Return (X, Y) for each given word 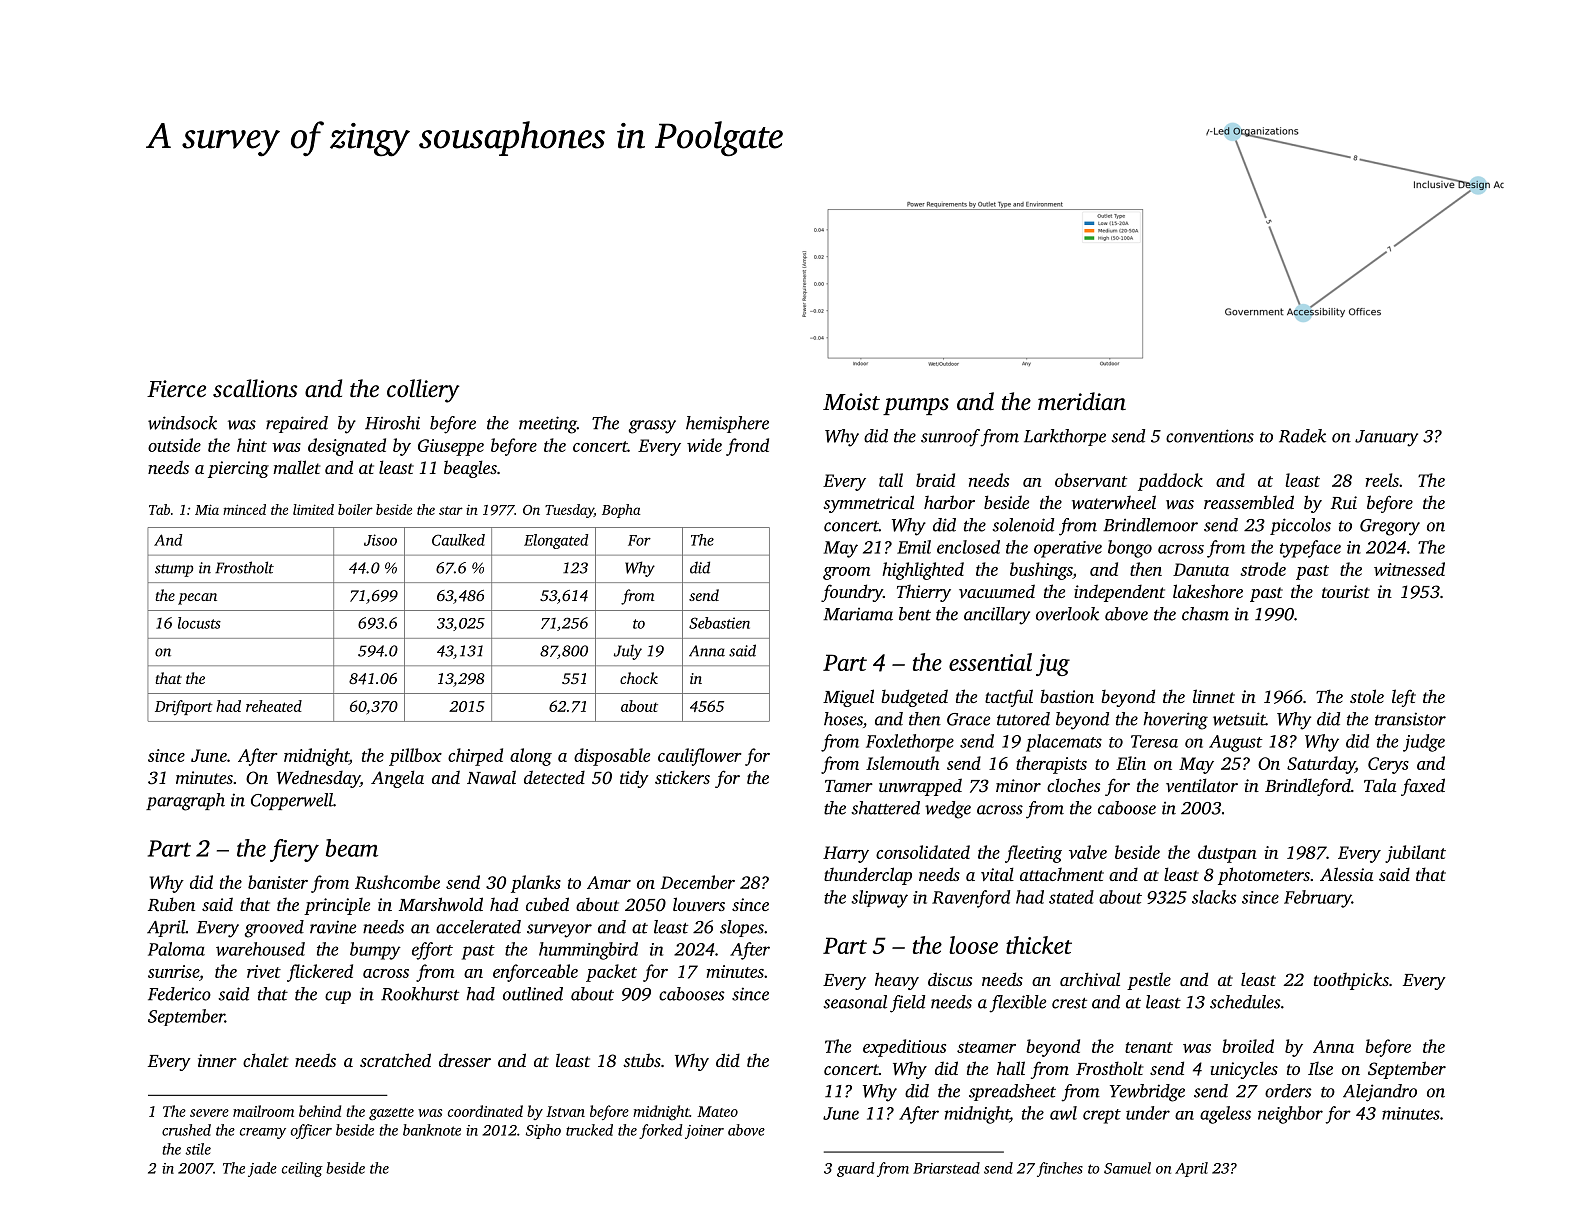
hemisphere (727, 424)
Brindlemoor (1150, 525)
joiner (704, 1132)
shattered (885, 808)
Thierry (924, 593)
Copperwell (292, 801)
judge (1424, 743)
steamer (986, 1047)
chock (639, 678)
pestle (1149, 981)
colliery (423, 391)
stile (198, 1149)
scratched (395, 1060)
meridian (1082, 401)
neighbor (1290, 1115)
